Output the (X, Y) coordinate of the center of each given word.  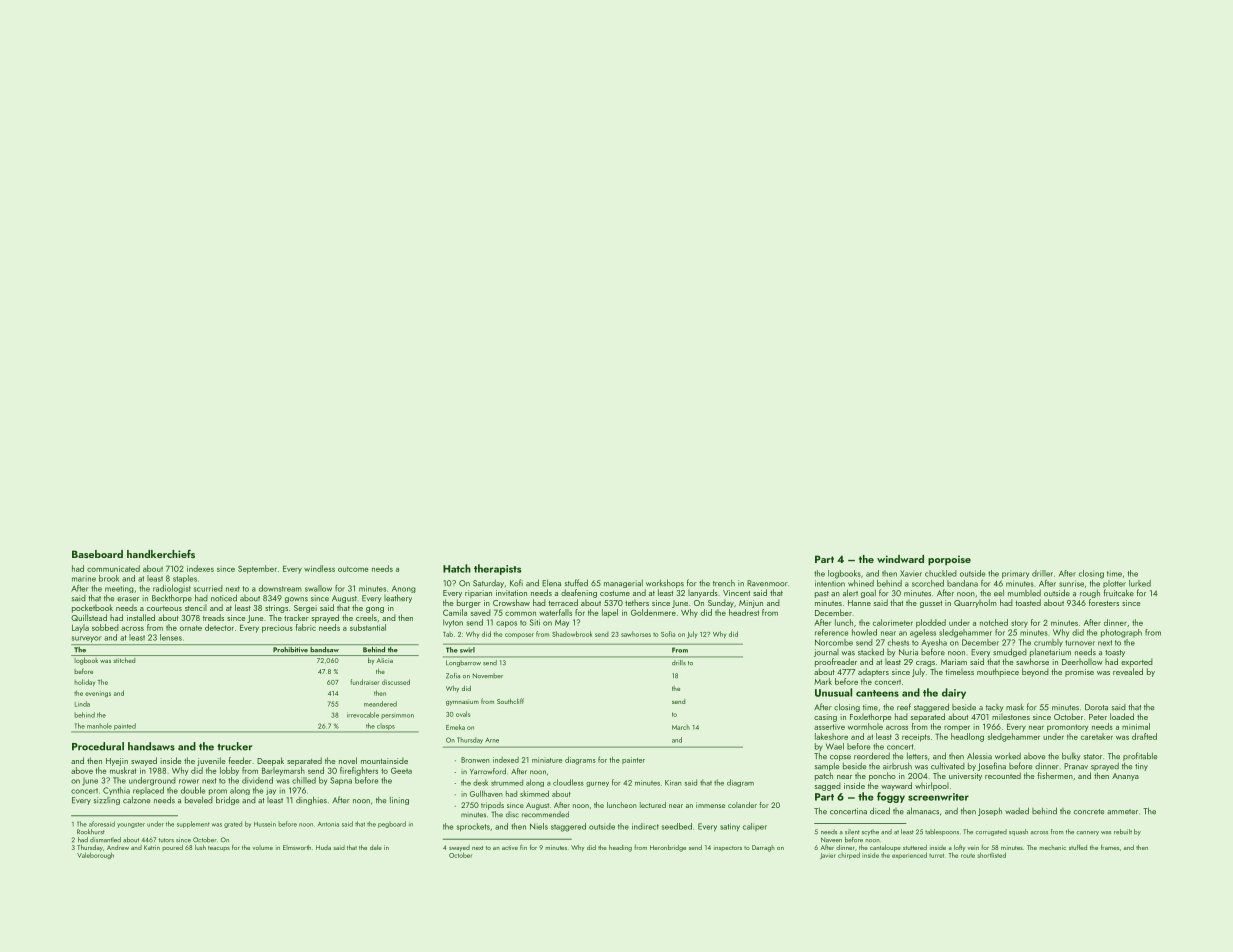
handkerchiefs (161, 553)
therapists (497, 569)
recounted (1003, 775)
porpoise (949, 560)
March (681, 727)
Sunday (721, 603)
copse (840, 758)
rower (189, 781)
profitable (1140, 756)
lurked (1140, 583)
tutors (166, 840)
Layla (80, 628)
